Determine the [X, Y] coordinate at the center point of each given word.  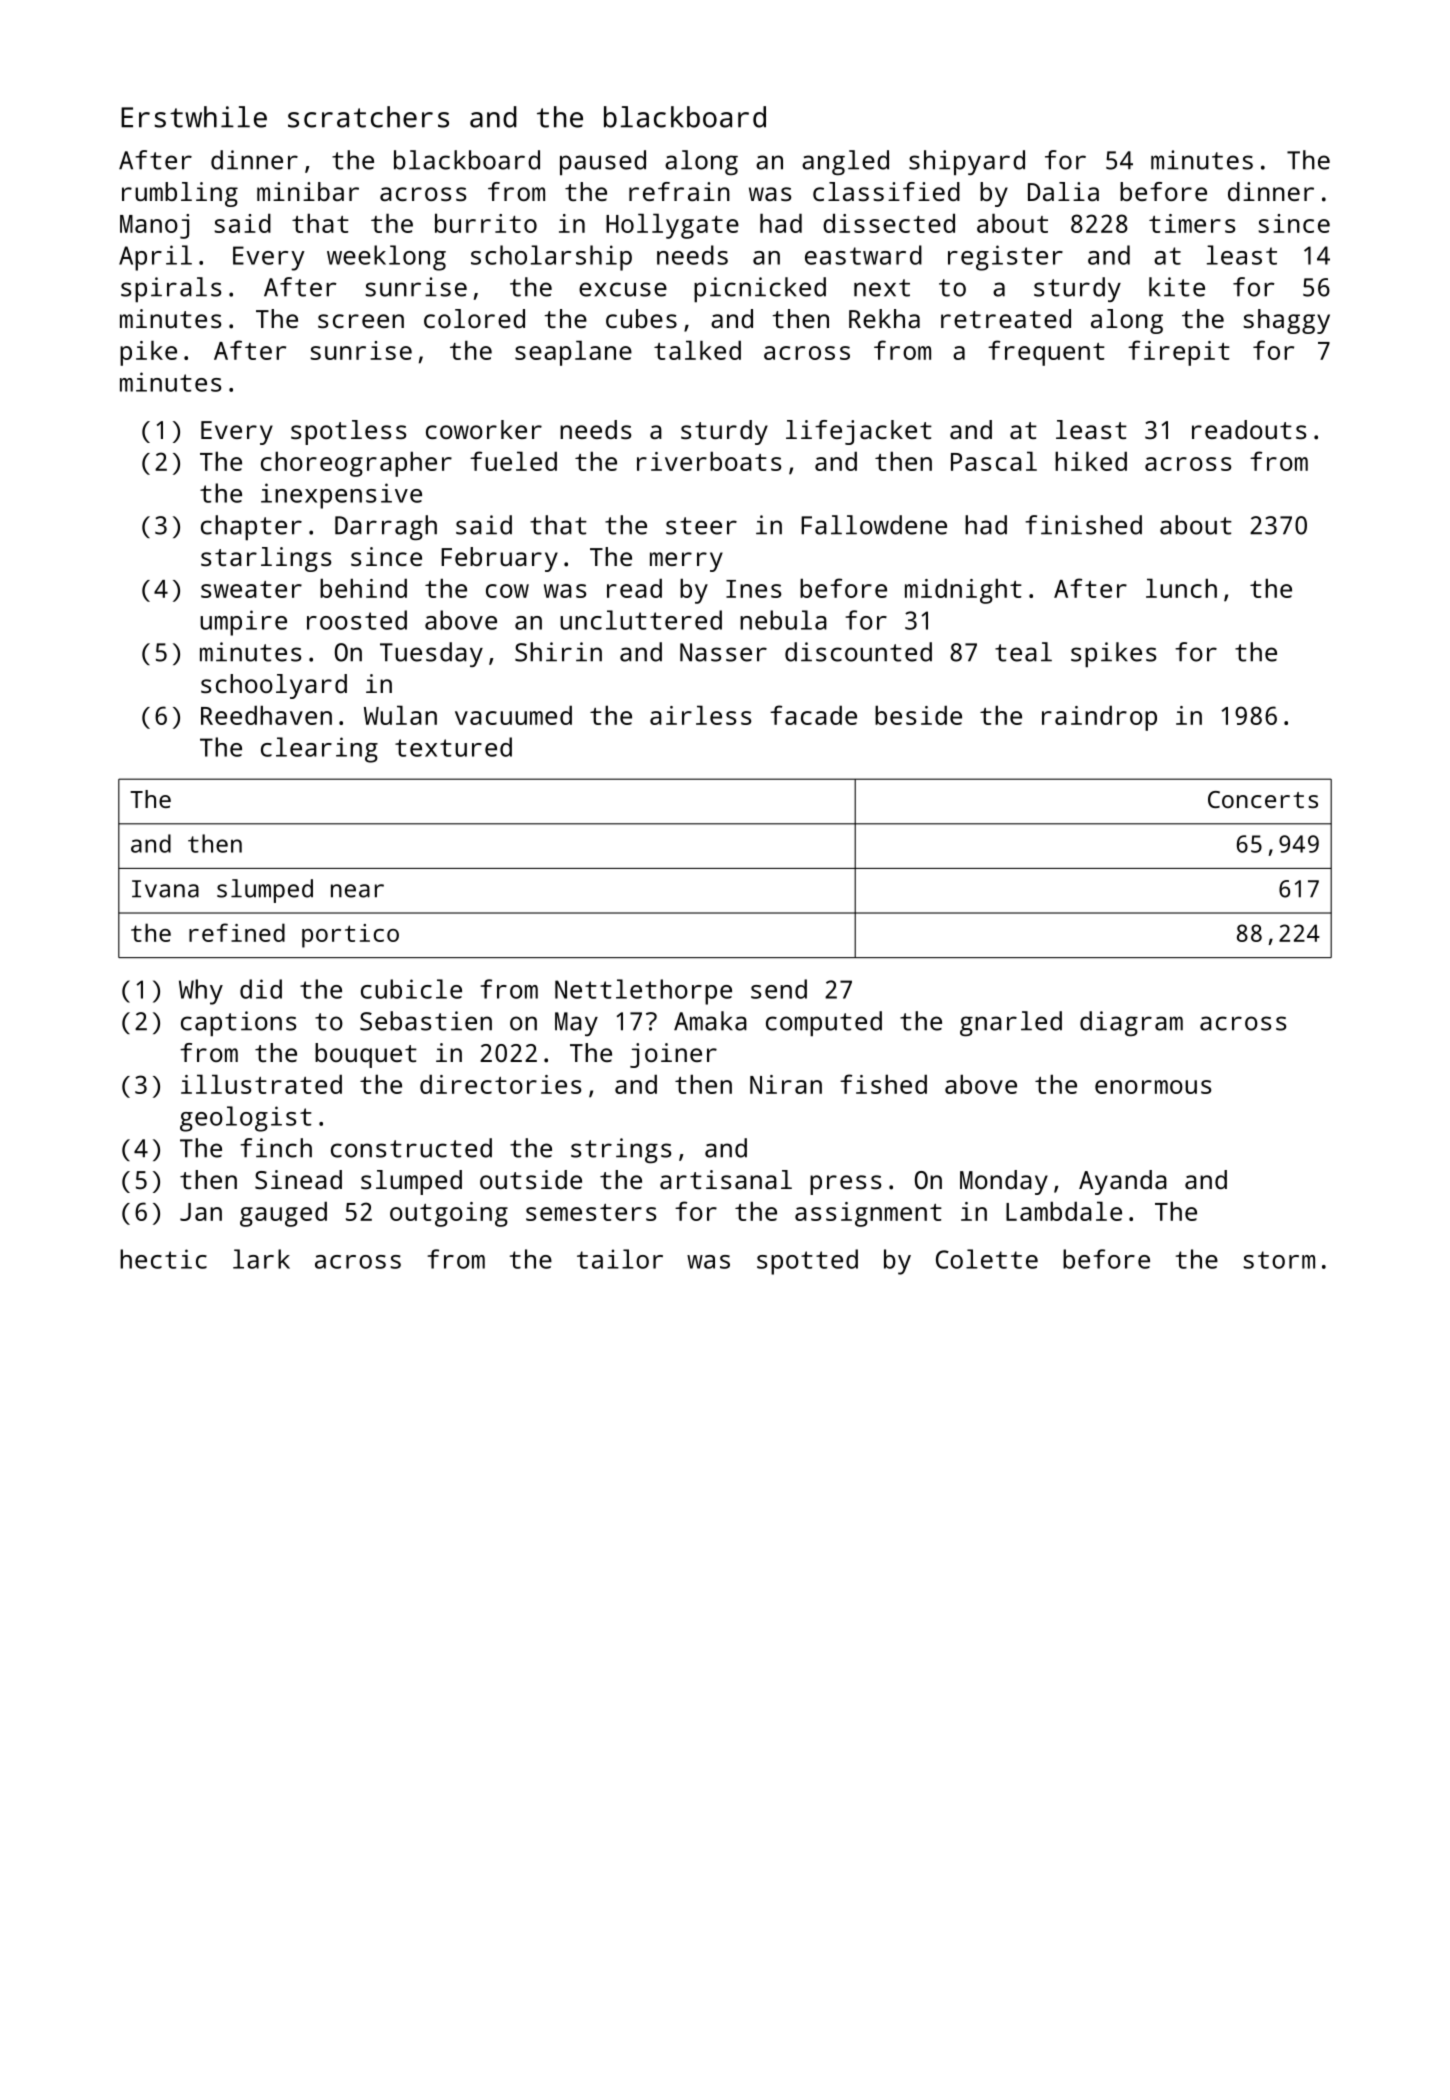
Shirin [558, 652]
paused [603, 163]
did [261, 989]
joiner [673, 1055]
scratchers [368, 117]
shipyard [967, 163]
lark [261, 1259]
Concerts [1263, 799]
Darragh [386, 527]
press [845, 1185]
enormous [1153, 1087]
